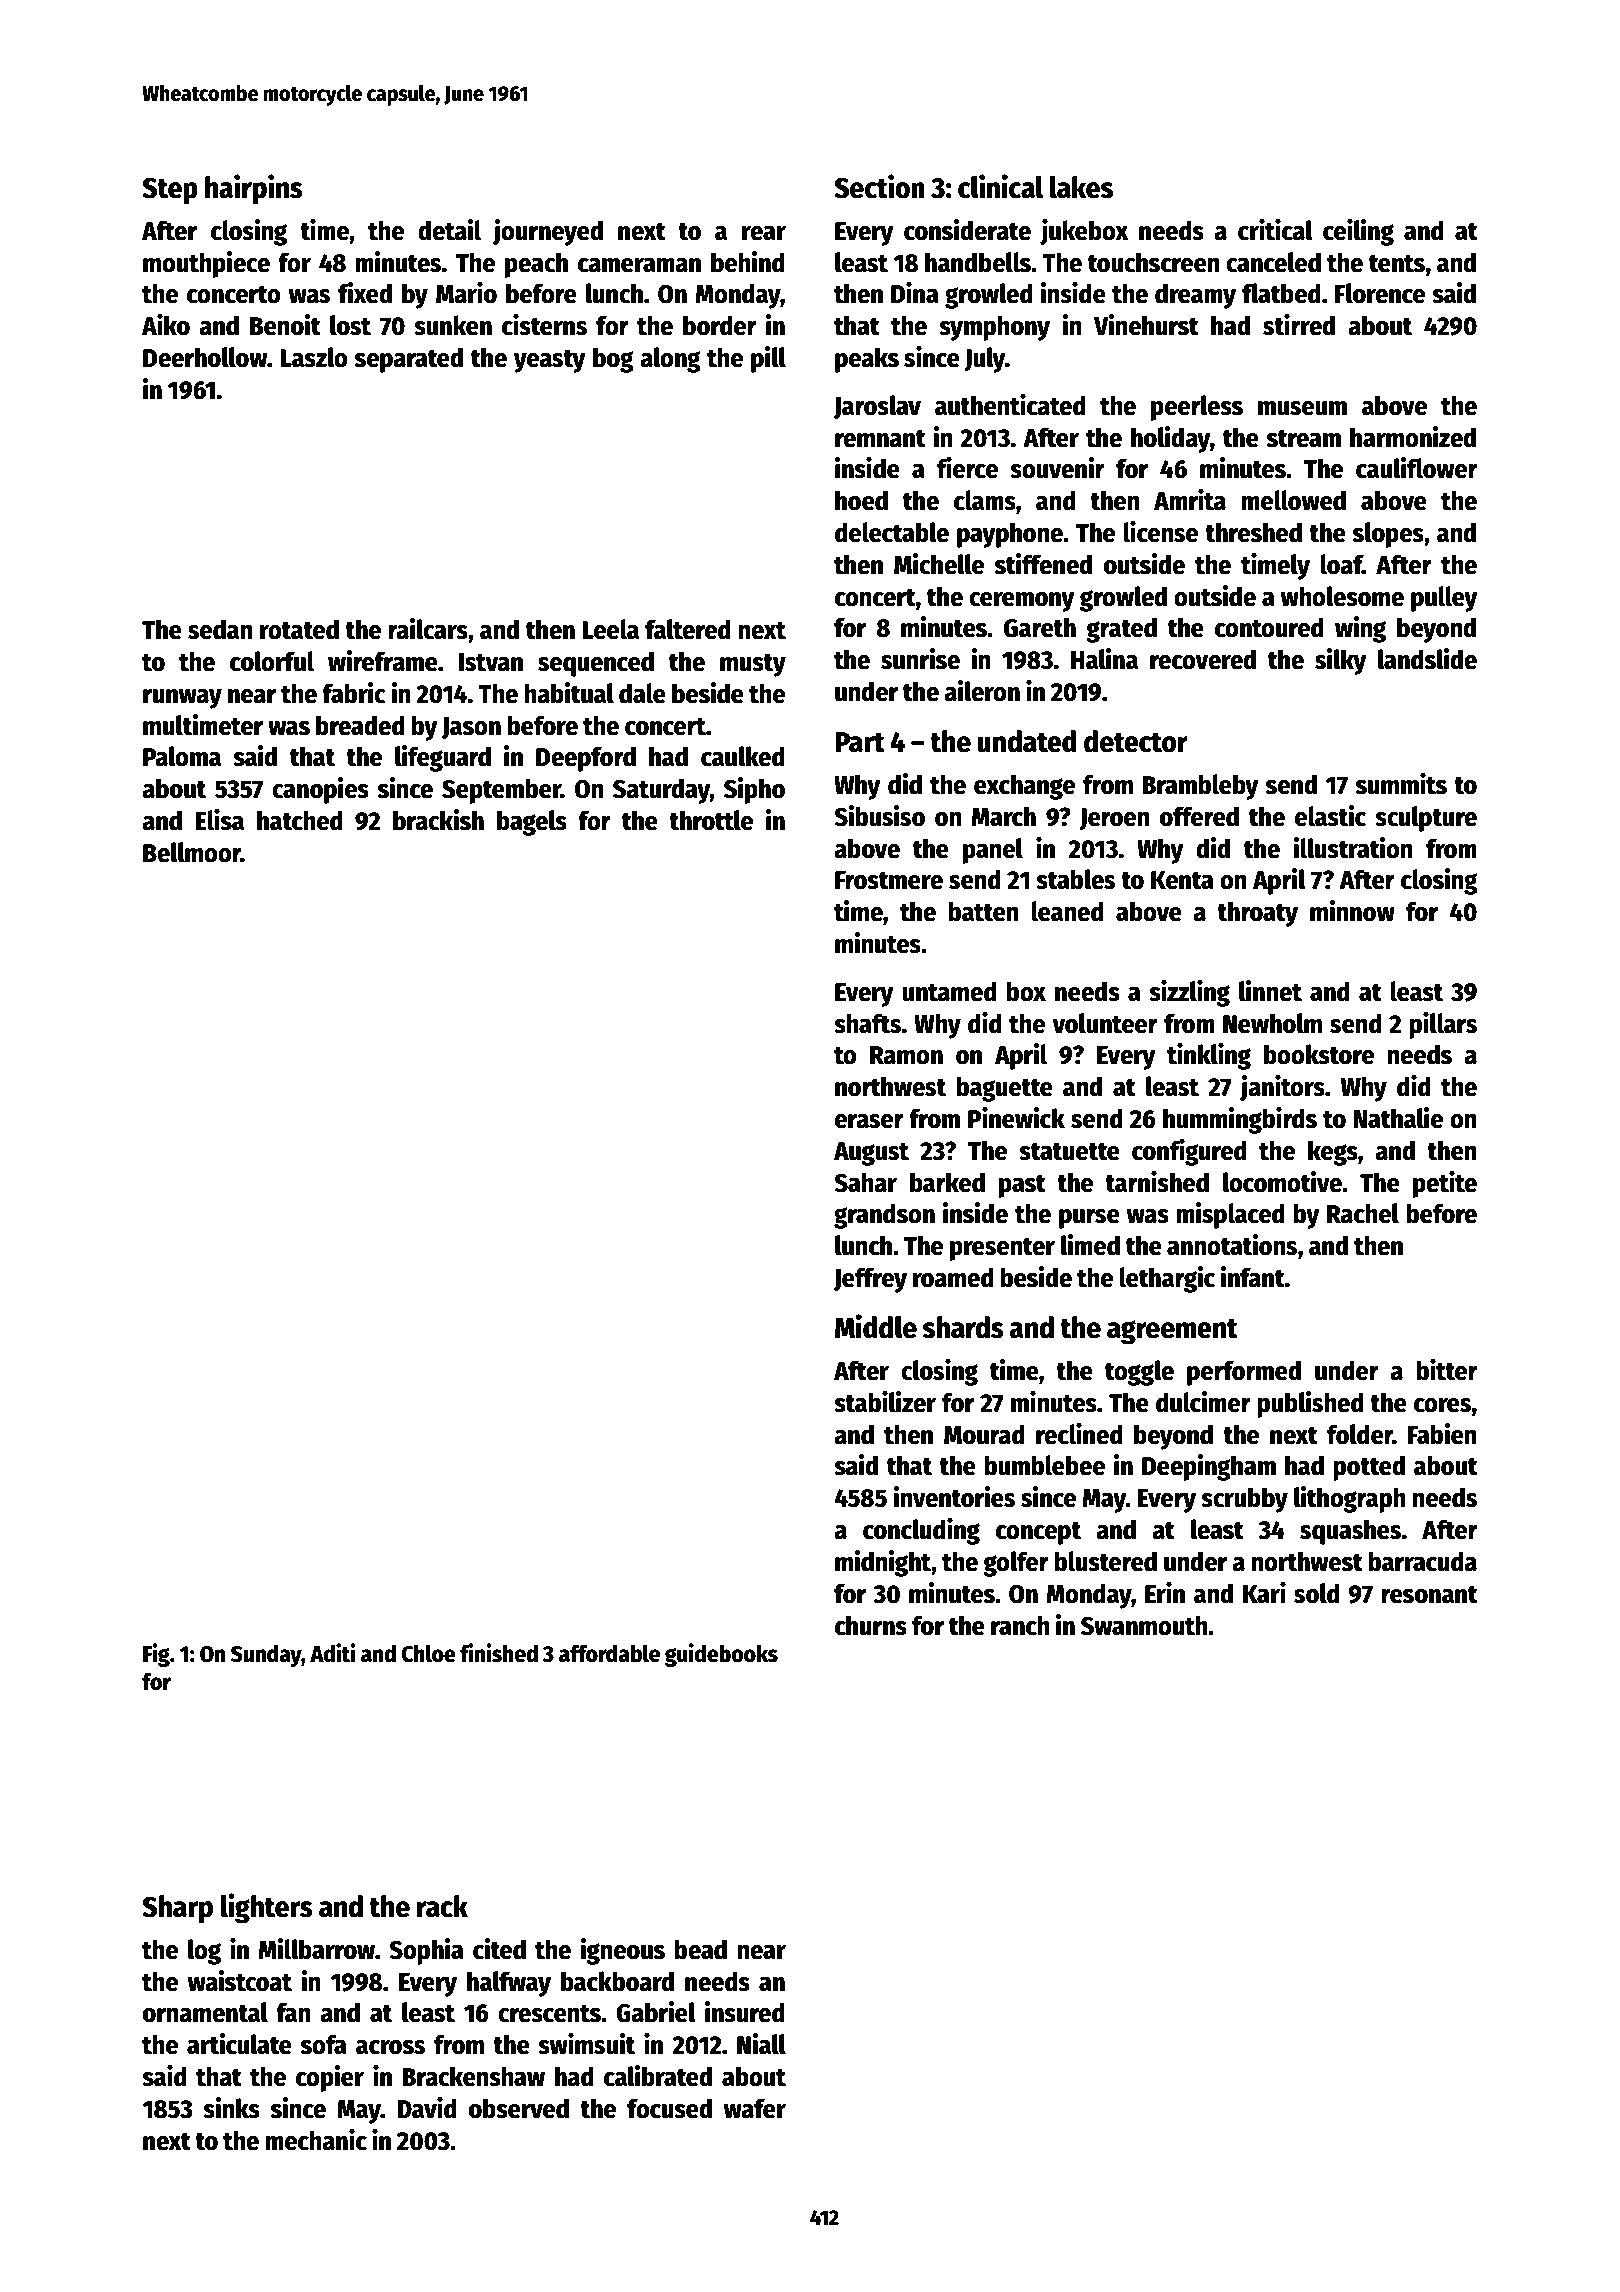 This screenshot has width=1620, height=2292. What do you see at coordinates (1319, 1054) in the screenshot?
I see `bookstore` at bounding box center [1319, 1054].
